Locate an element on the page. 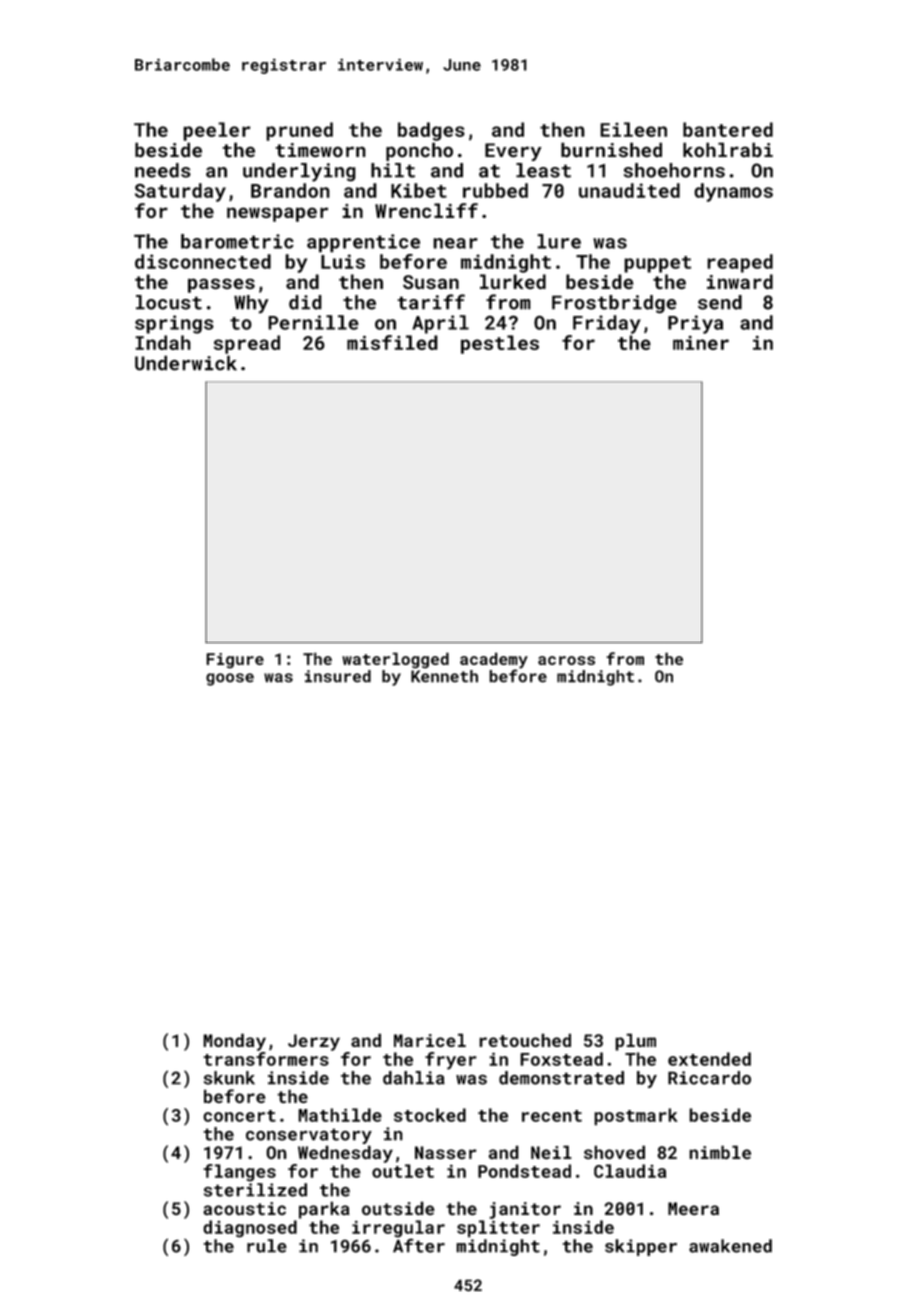  acoustic is located at coordinates (244, 1208).
